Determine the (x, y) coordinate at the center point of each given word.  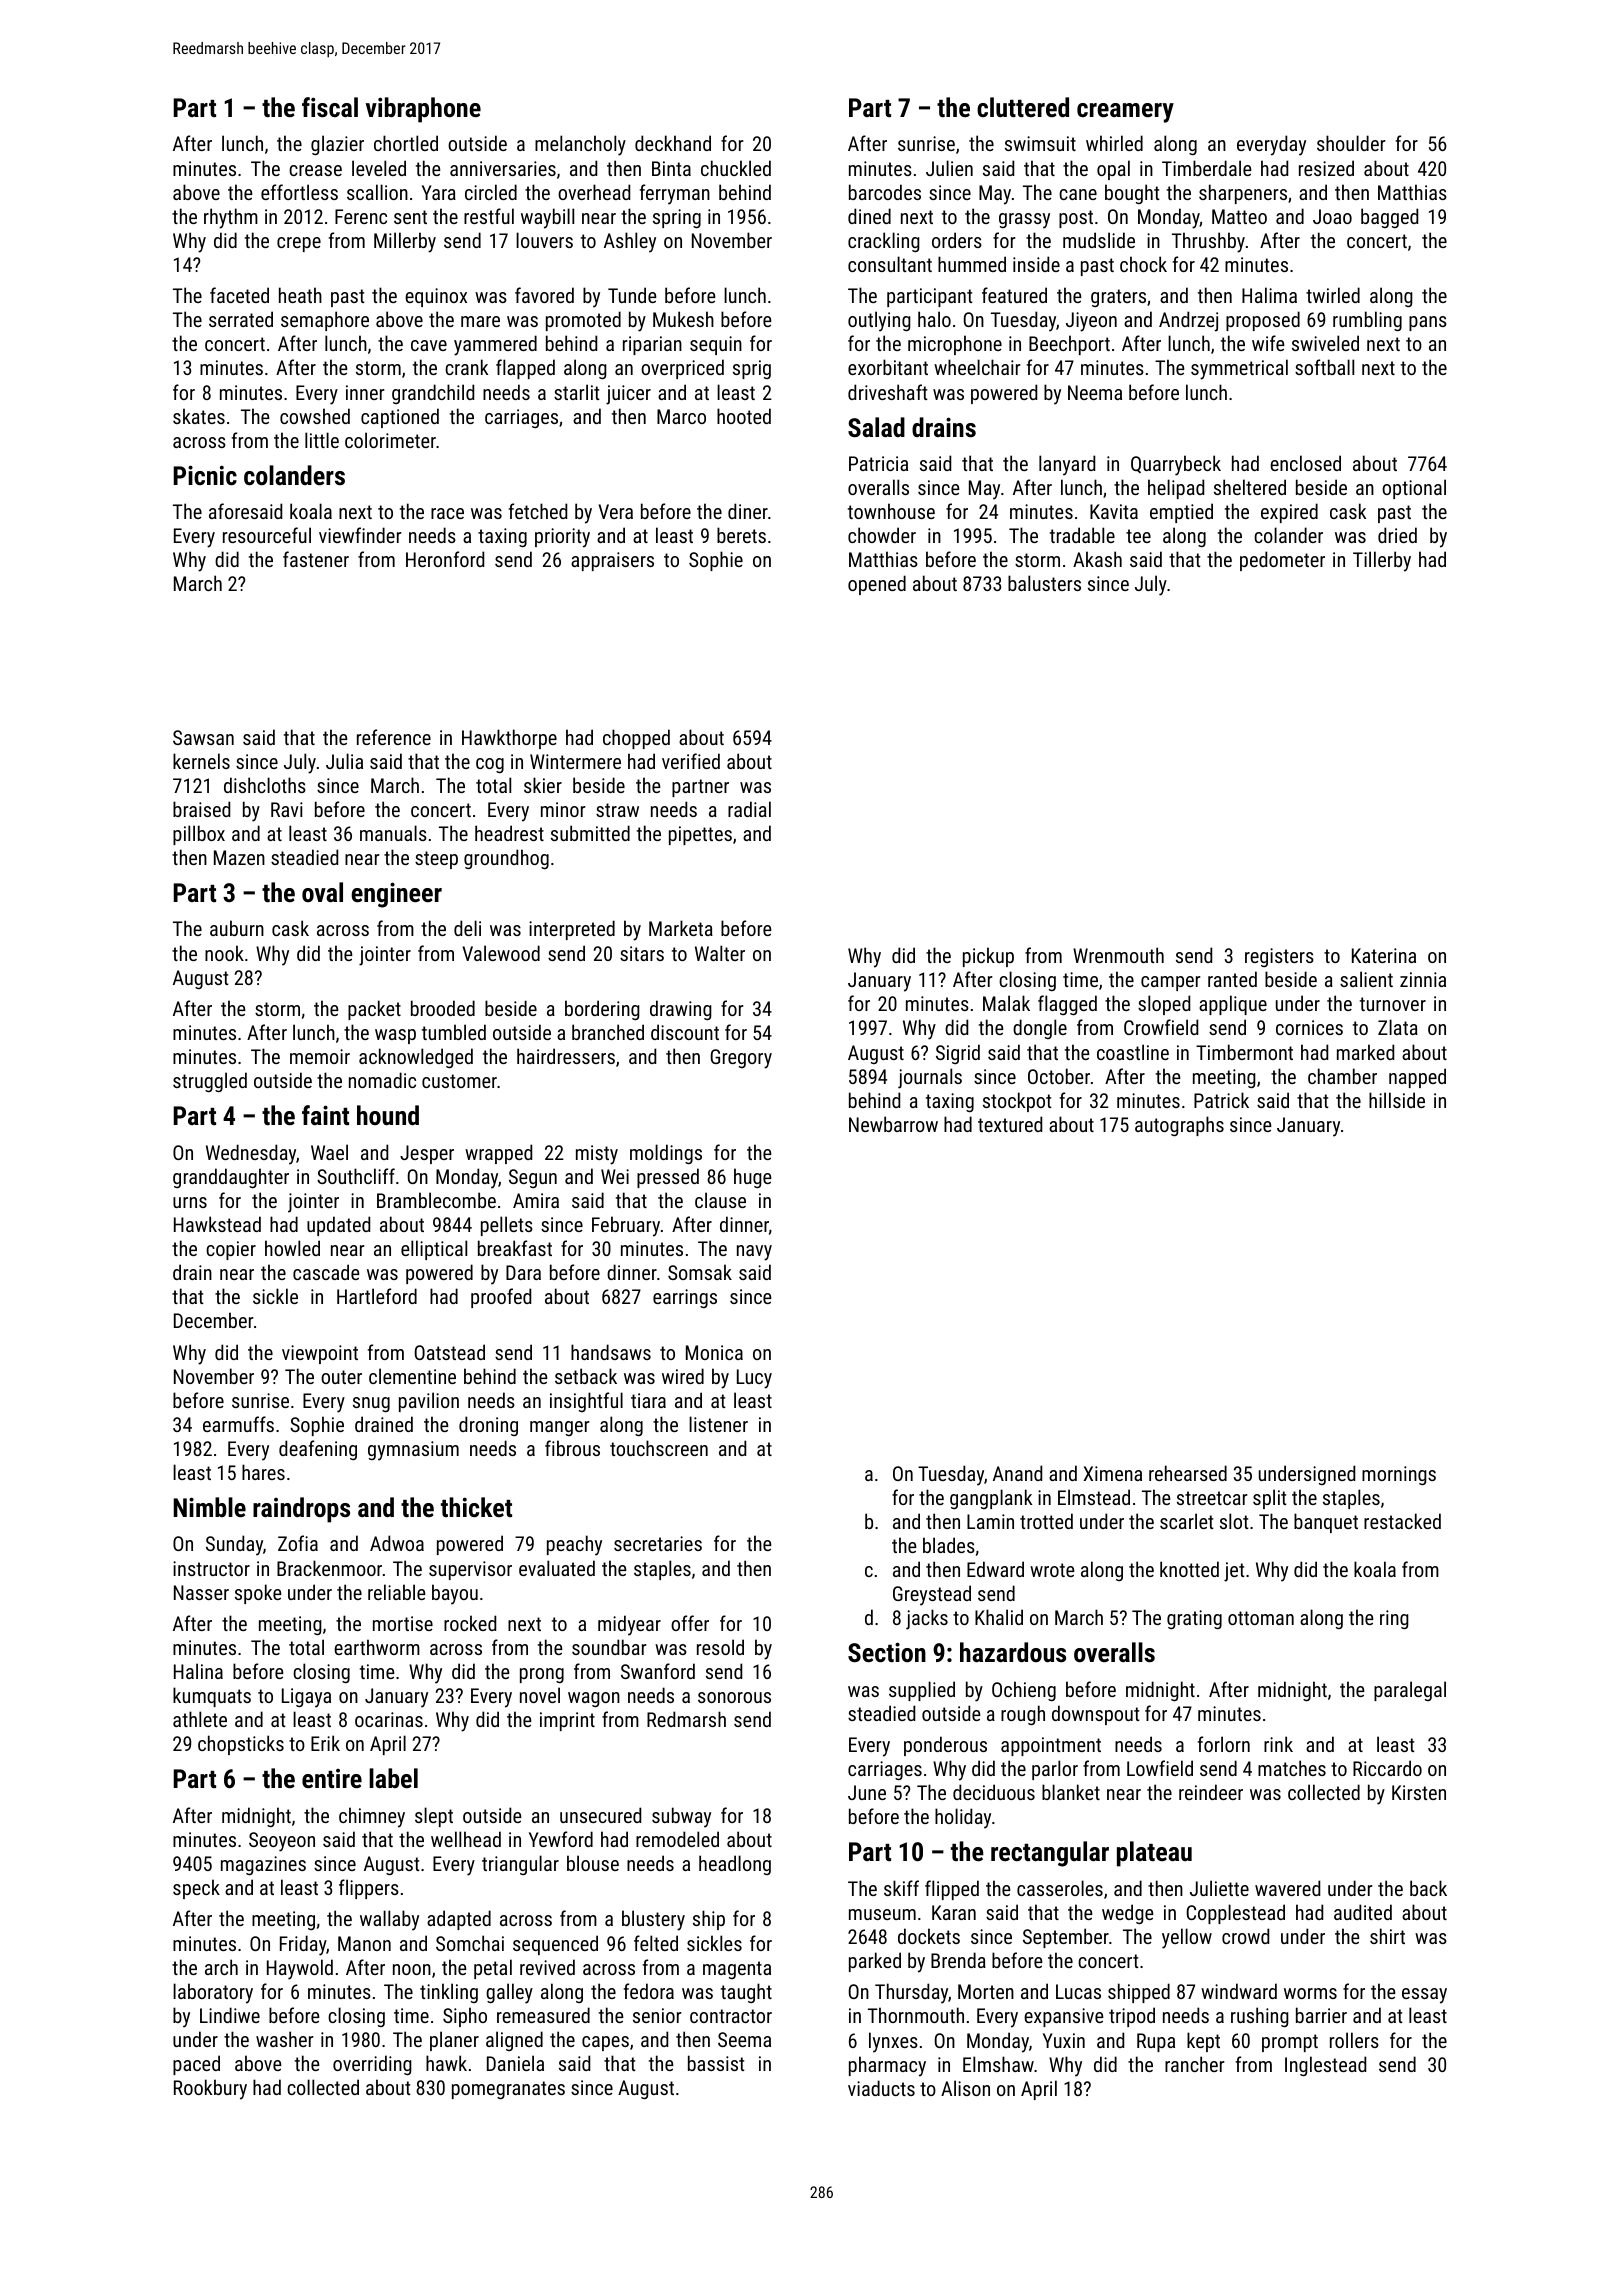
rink (1278, 1744)
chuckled (736, 168)
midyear (629, 1625)
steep (436, 860)
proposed (1263, 321)
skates (199, 416)
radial (749, 809)
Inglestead (1325, 2066)
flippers (369, 1889)
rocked (470, 1623)
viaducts (881, 2088)
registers (1279, 957)
